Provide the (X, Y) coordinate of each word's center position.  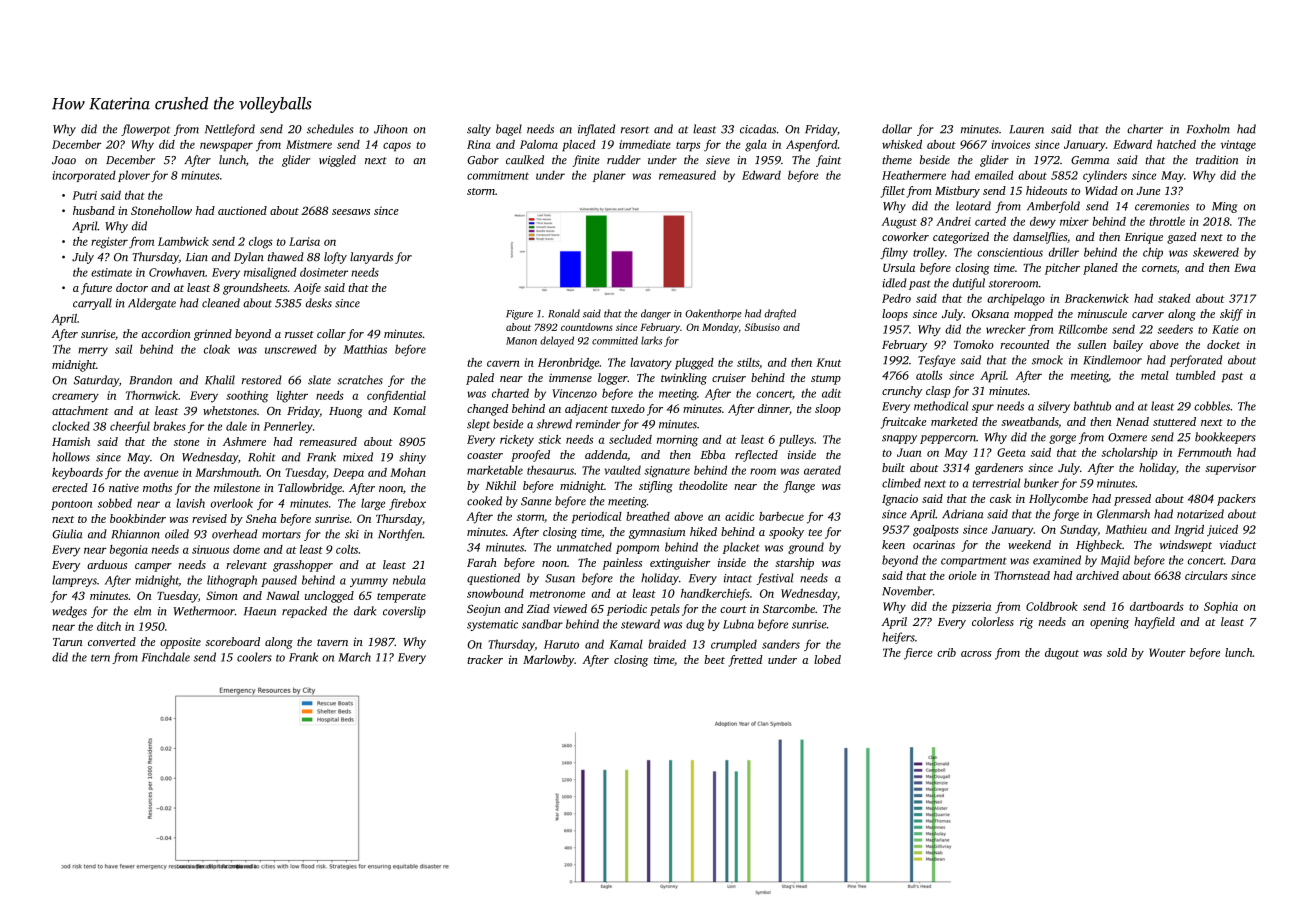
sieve (718, 160)
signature (667, 471)
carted (990, 221)
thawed (286, 256)
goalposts (936, 531)
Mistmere (309, 144)
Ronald (564, 313)
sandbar (542, 624)
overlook (232, 503)
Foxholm (1208, 129)
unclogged (329, 597)
